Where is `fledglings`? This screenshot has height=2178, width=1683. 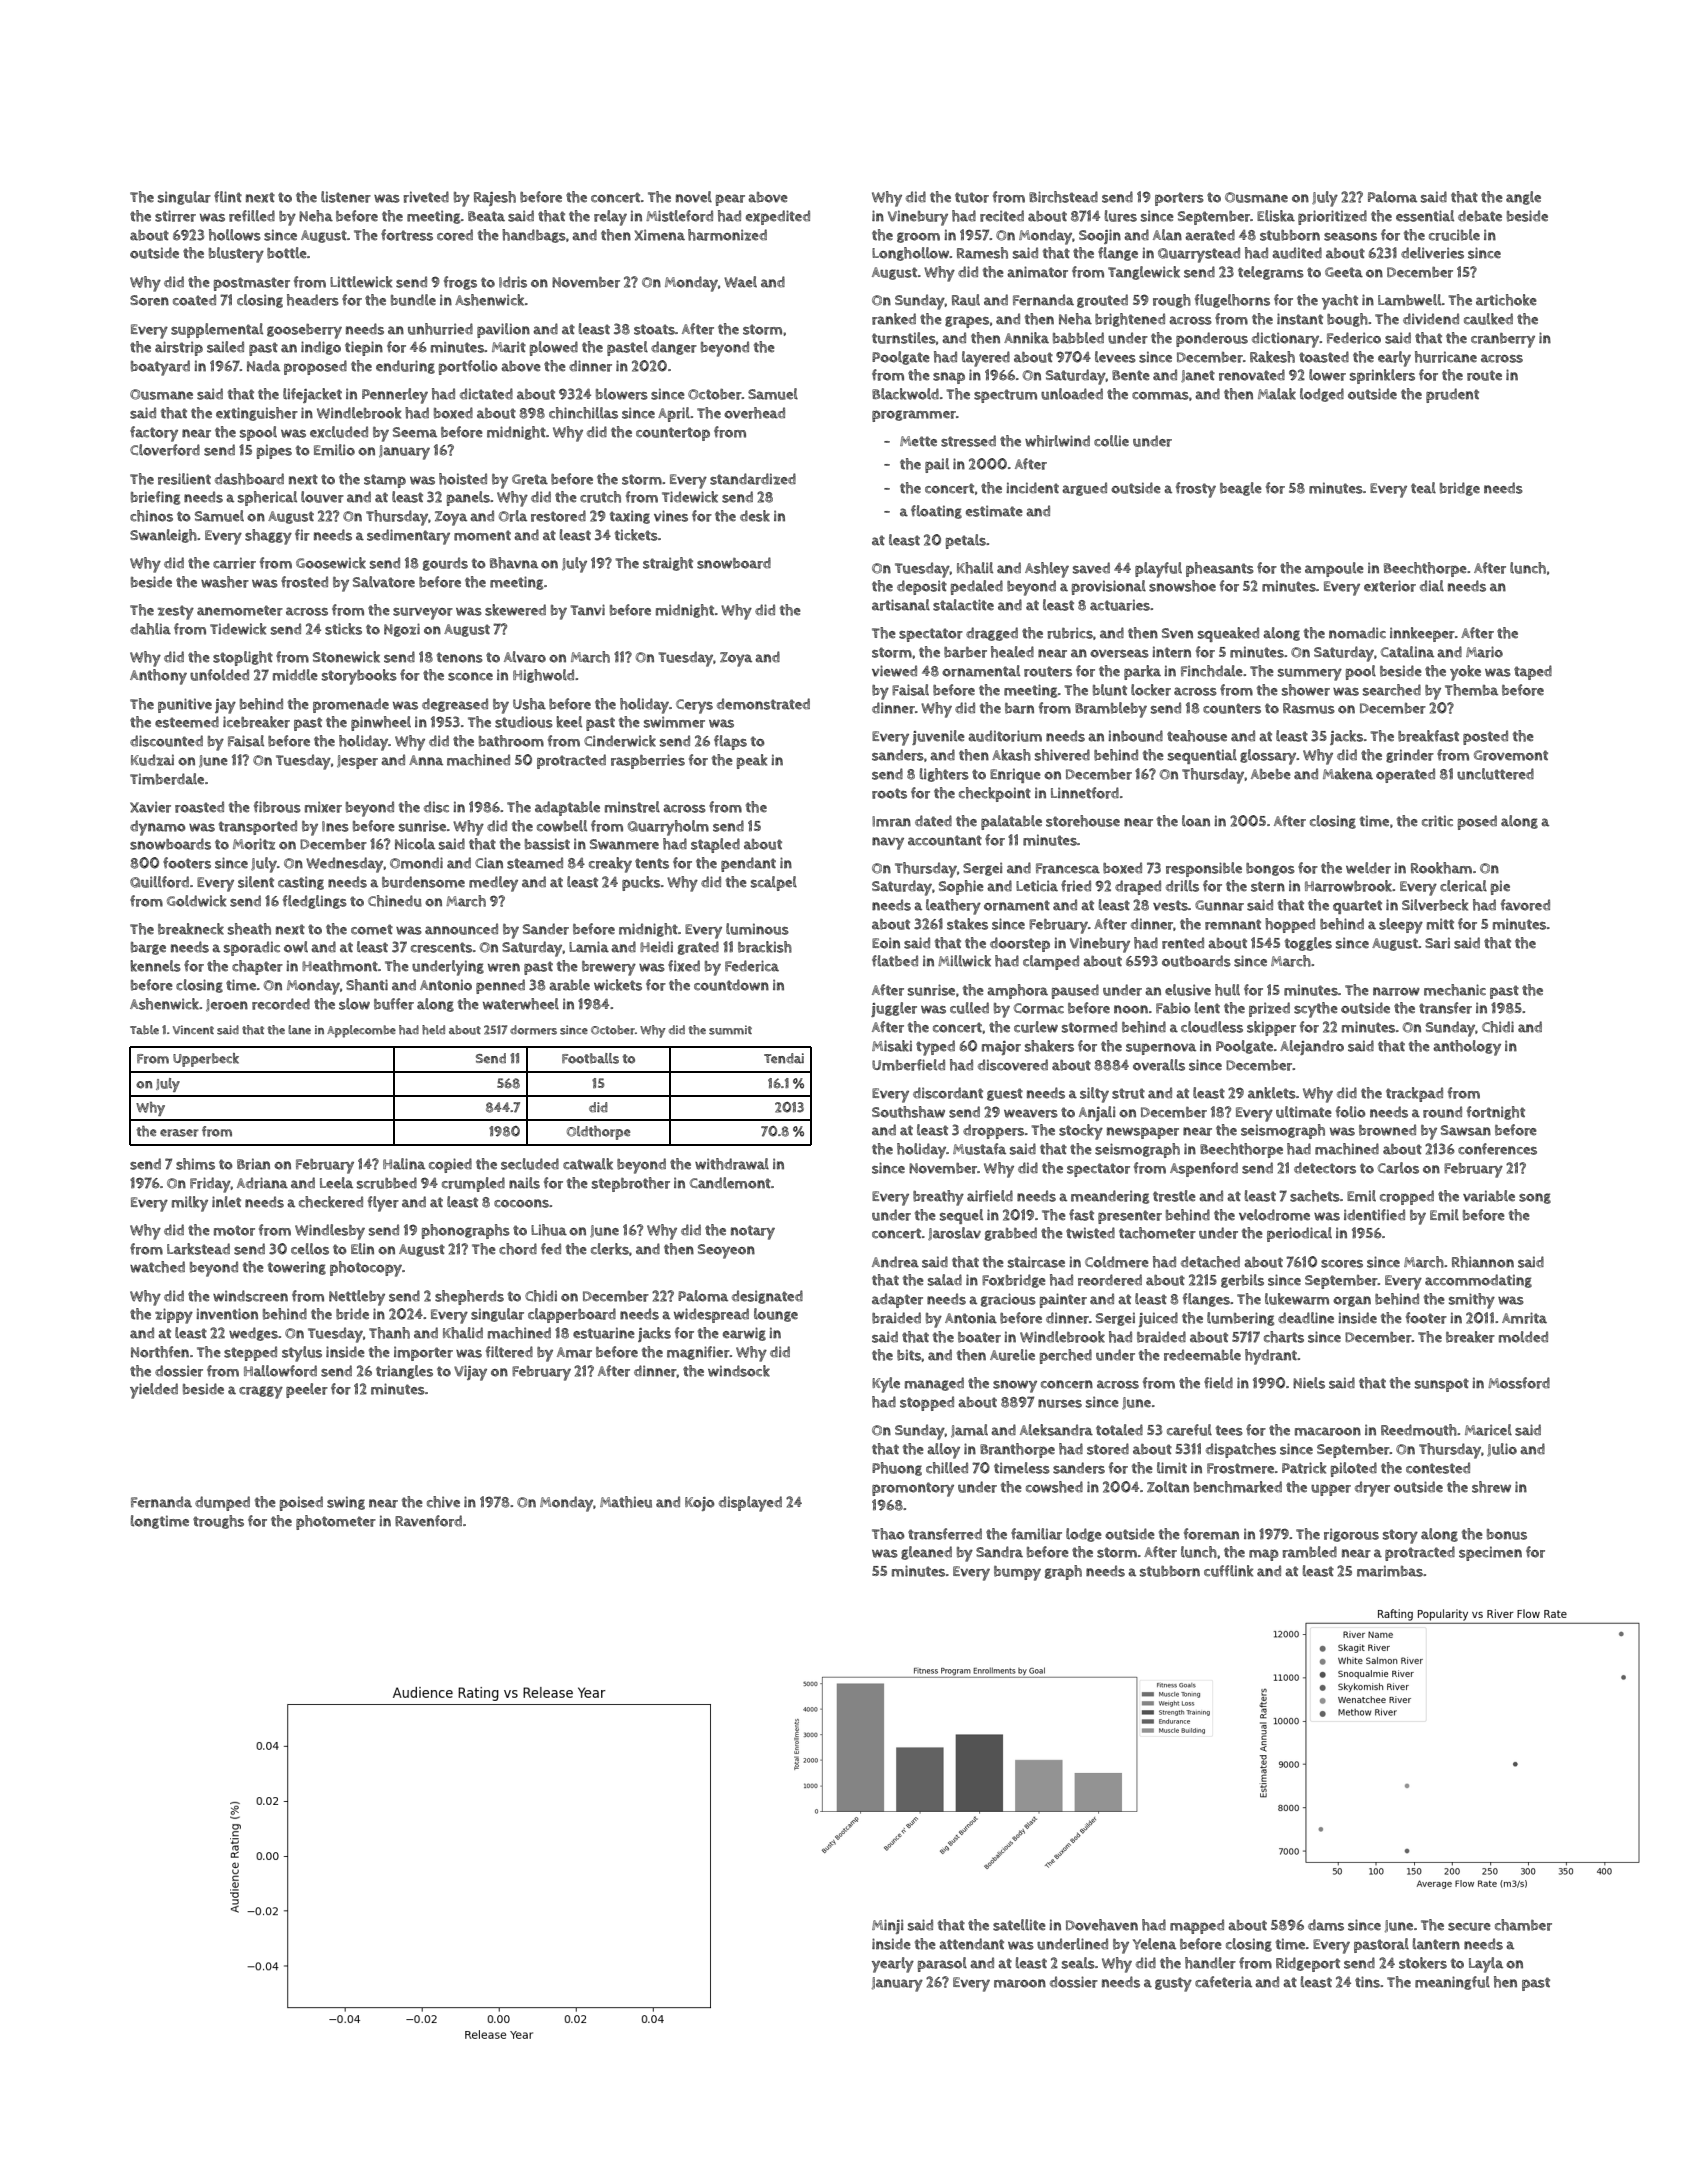 fledglings is located at coordinates (315, 902).
